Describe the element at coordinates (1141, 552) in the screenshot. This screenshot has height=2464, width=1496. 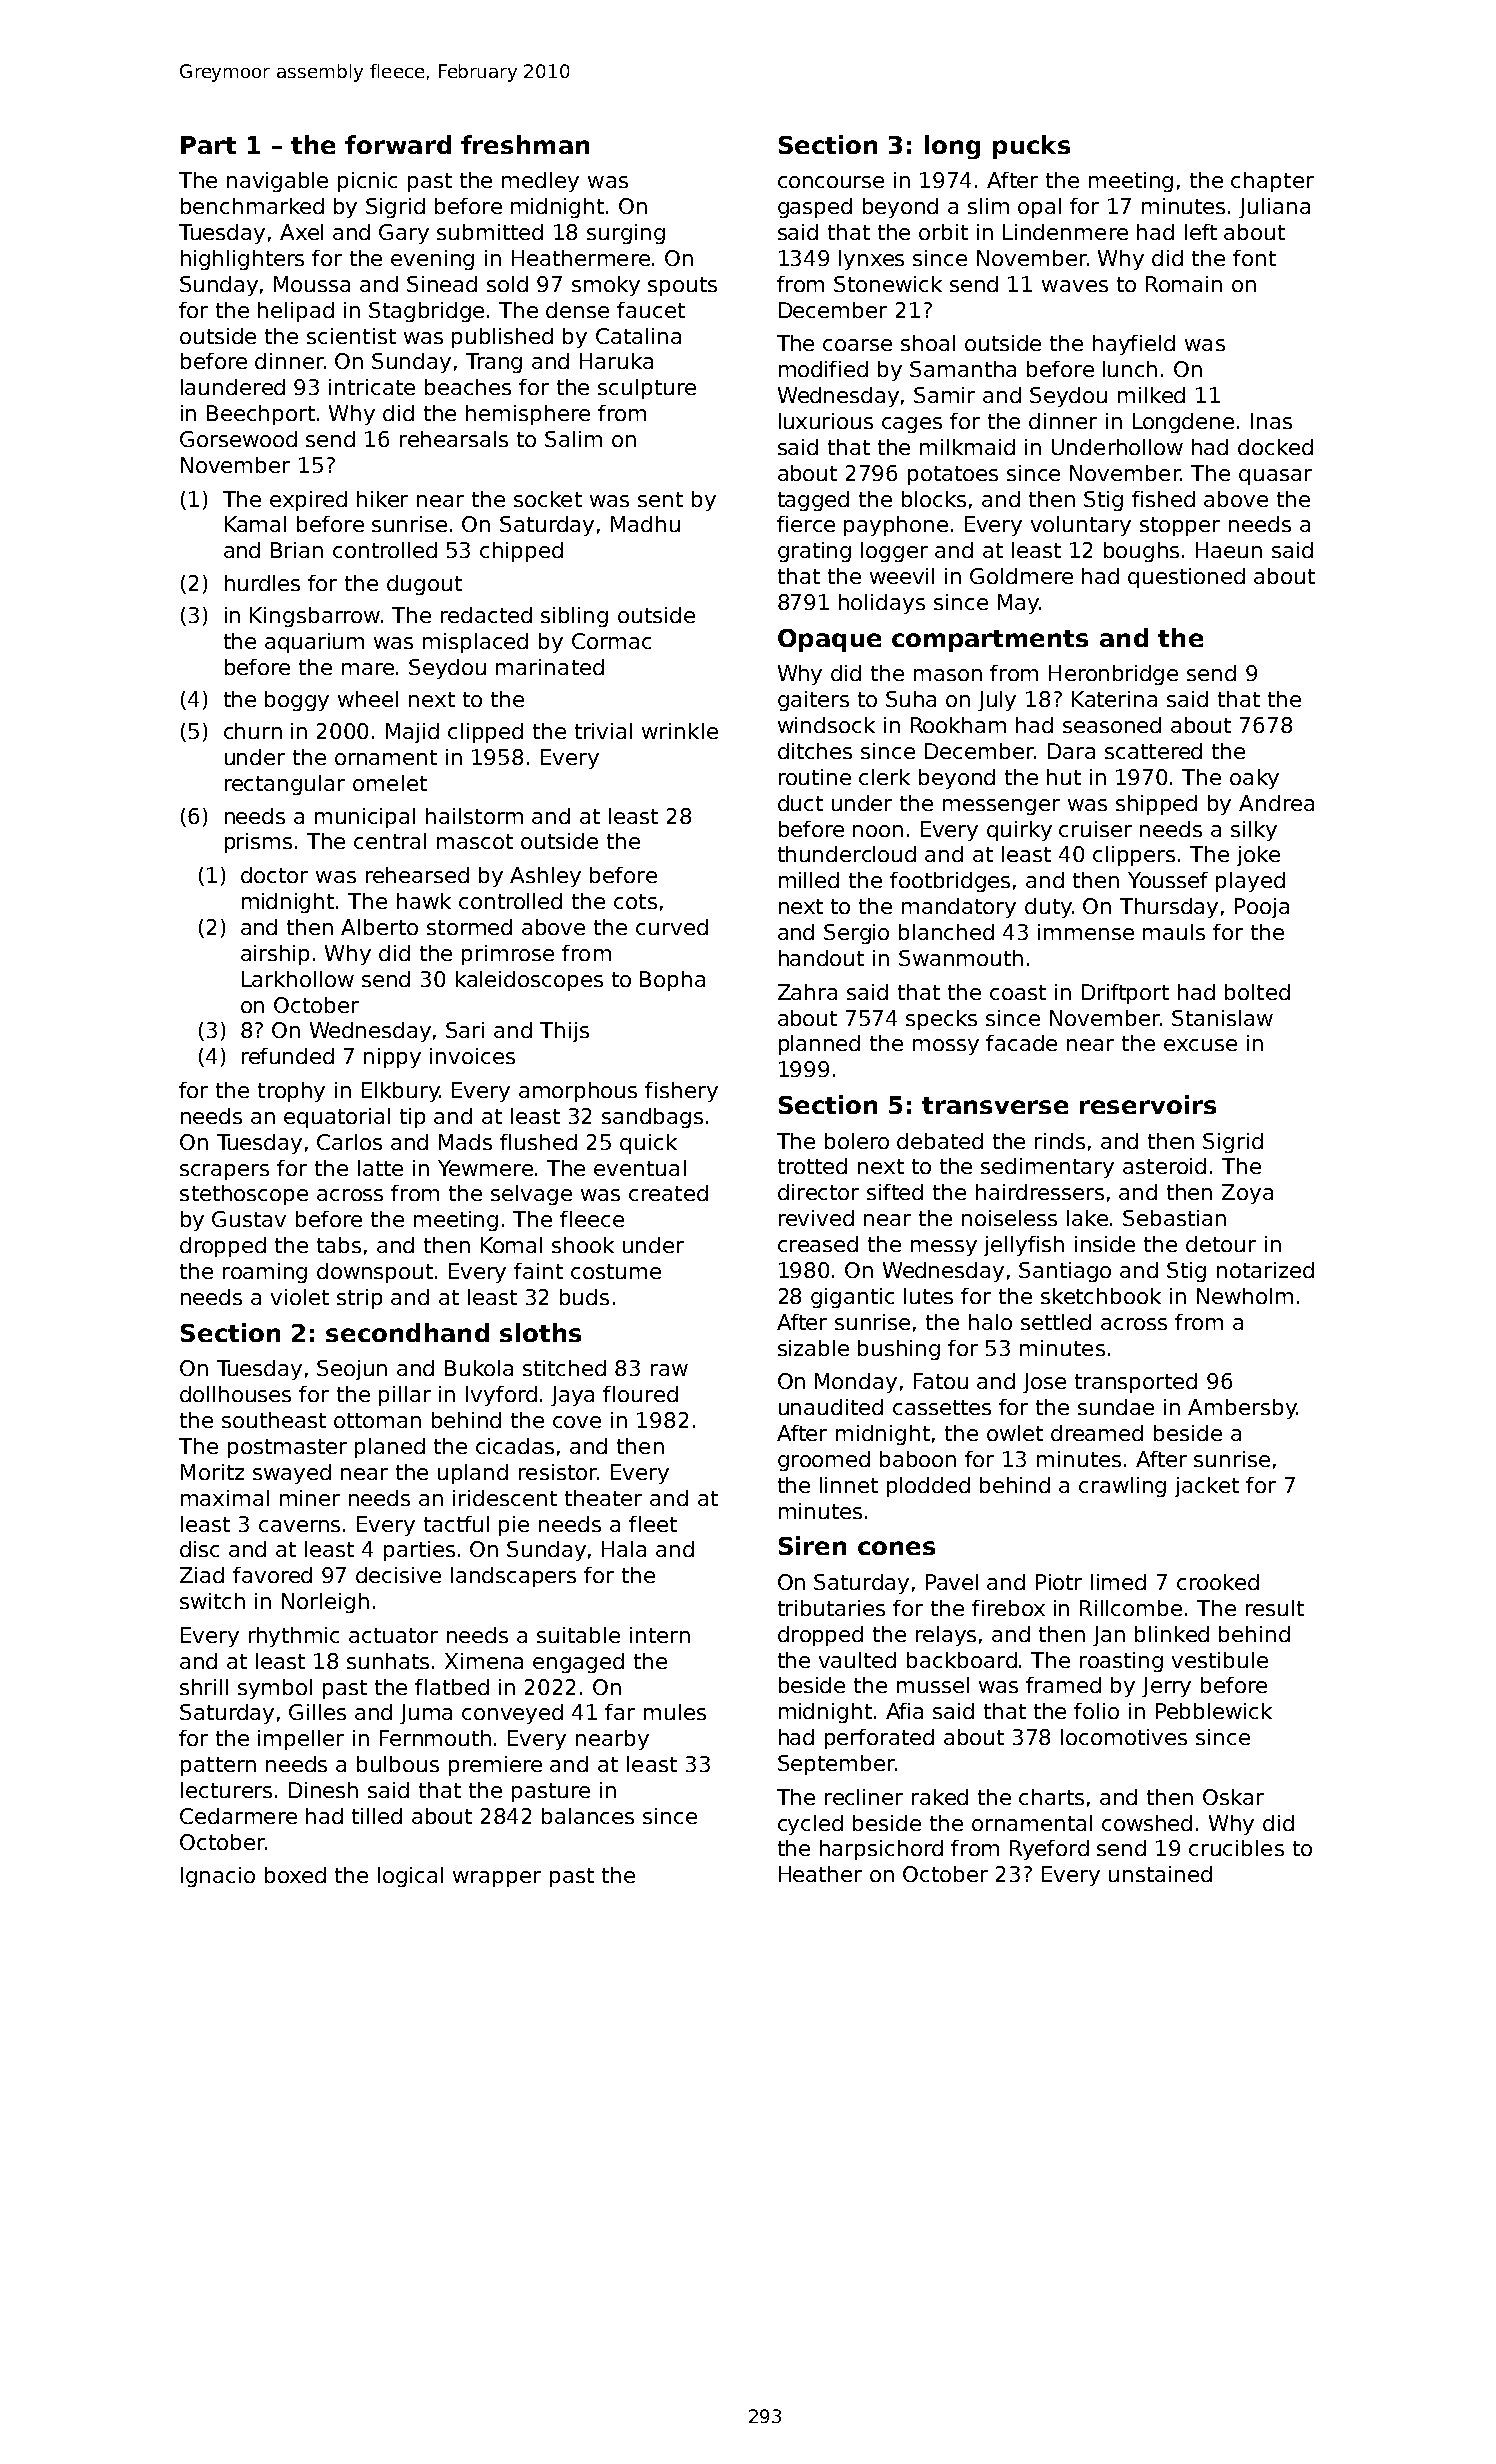
I see `boughs` at that location.
